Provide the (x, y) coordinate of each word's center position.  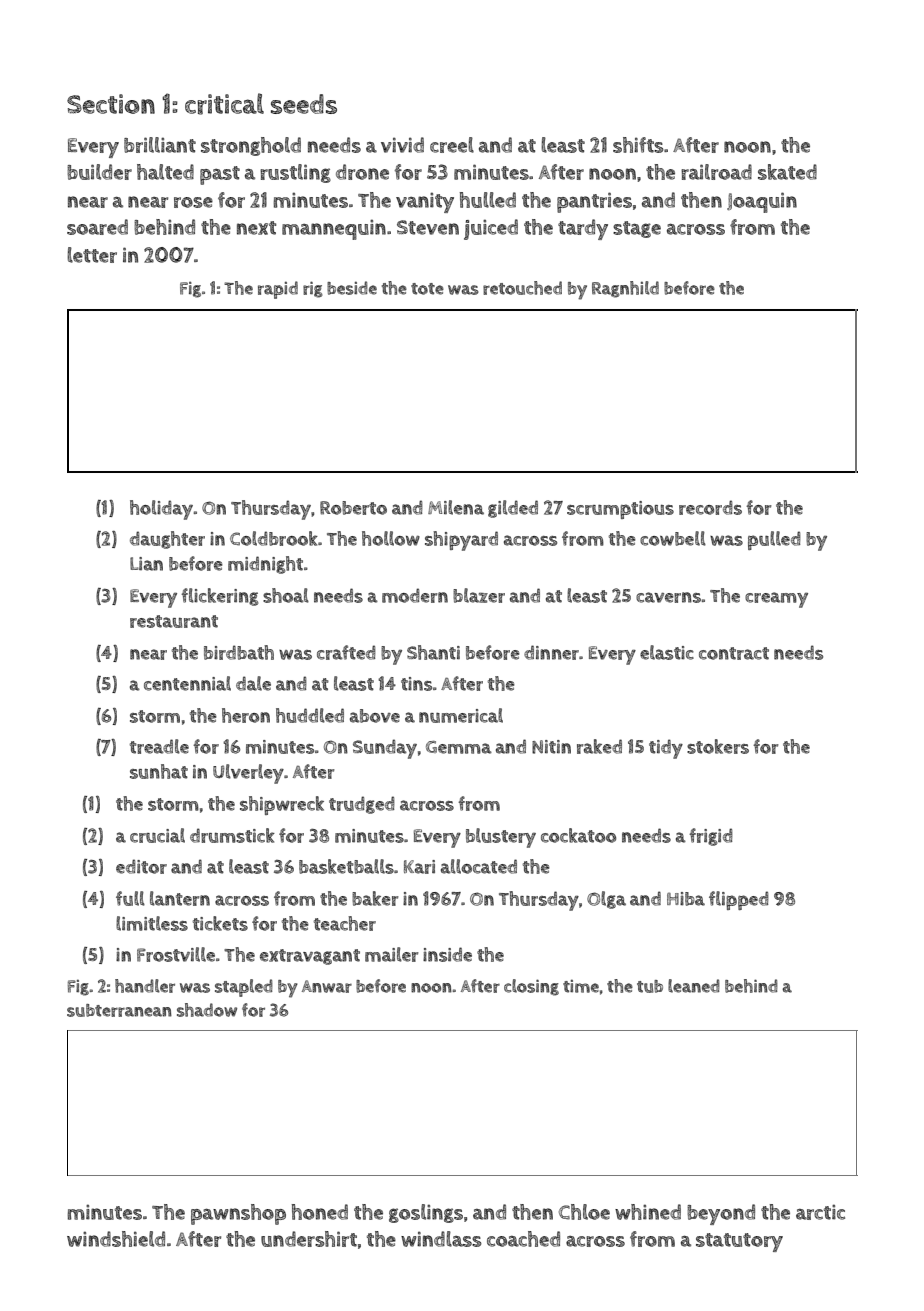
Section (111, 104)
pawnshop (238, 1214)
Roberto (353, 508)
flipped (739, 900)
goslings (426, 1213)
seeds (304, 104)
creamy (776, 600)
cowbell (673, 538)
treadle (159, 746)
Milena (456, 507)
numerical (461, 715)
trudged (362, 805)
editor (141, 866)
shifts (638, 145)
